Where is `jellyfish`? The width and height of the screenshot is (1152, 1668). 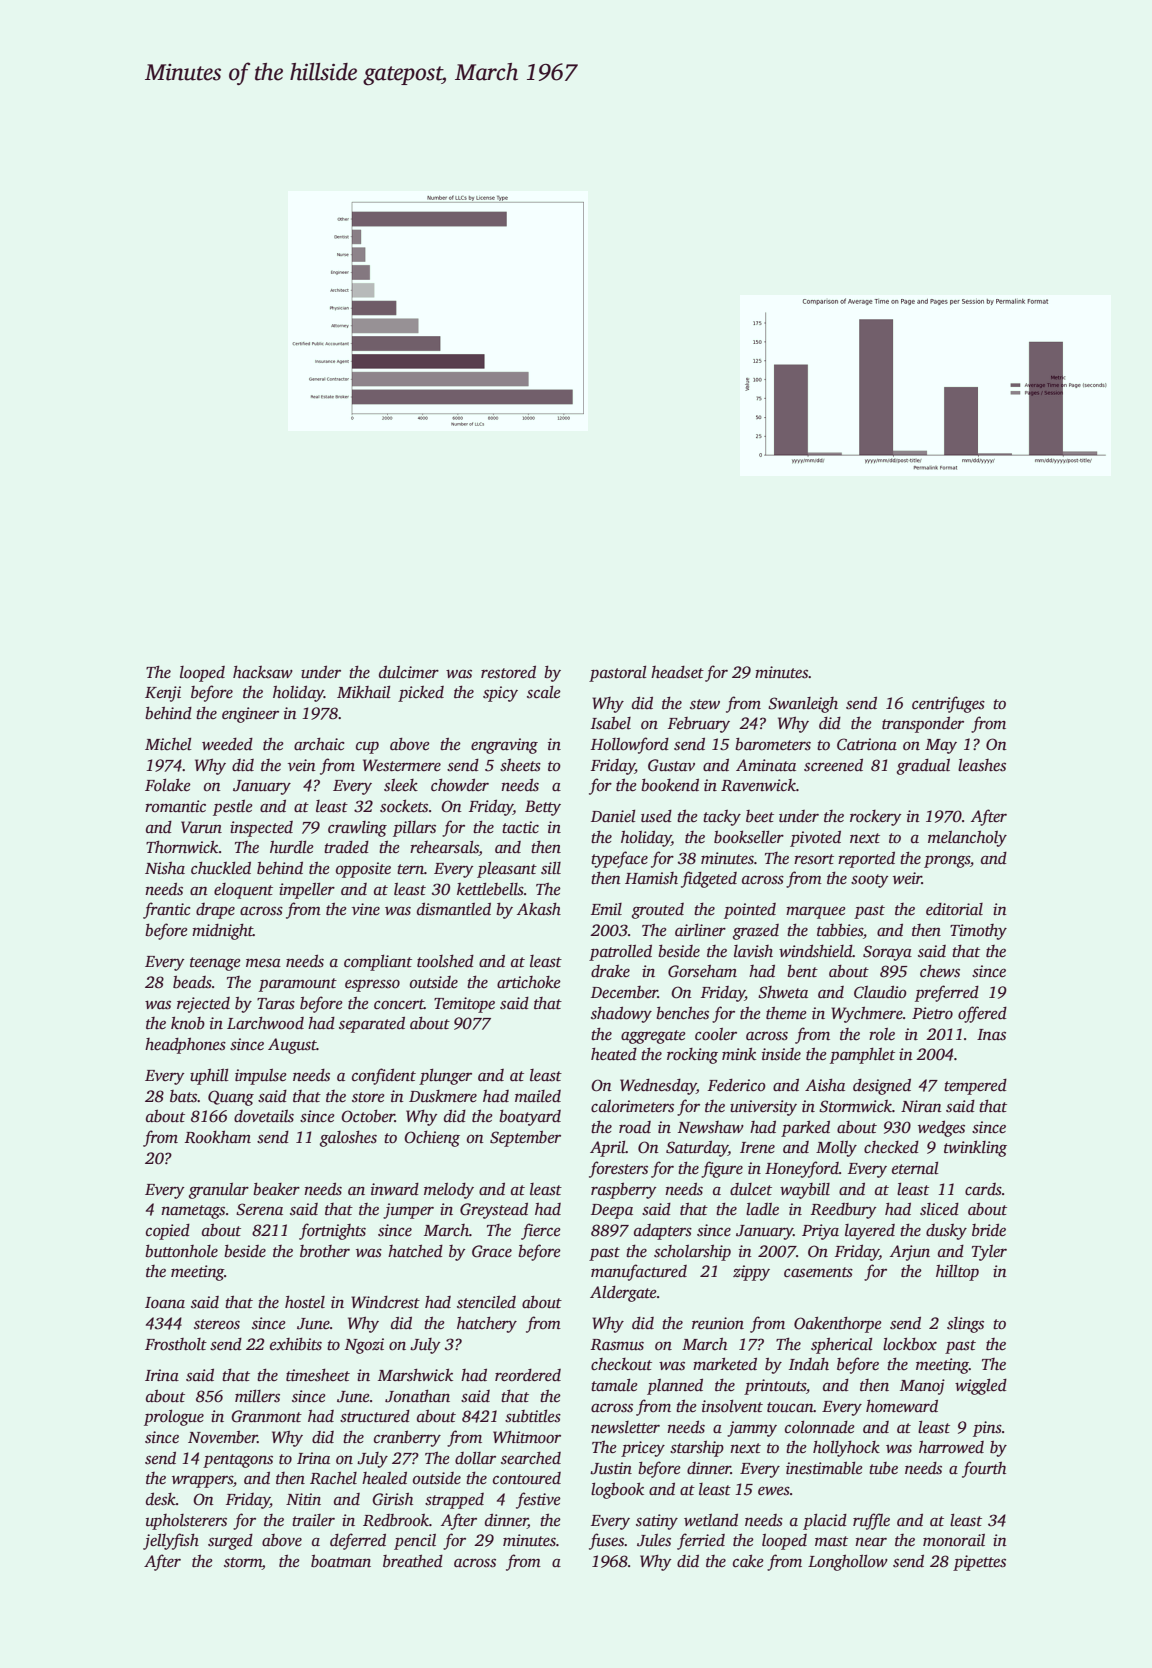 jellyfish is located at coordinates (171, 1541).
